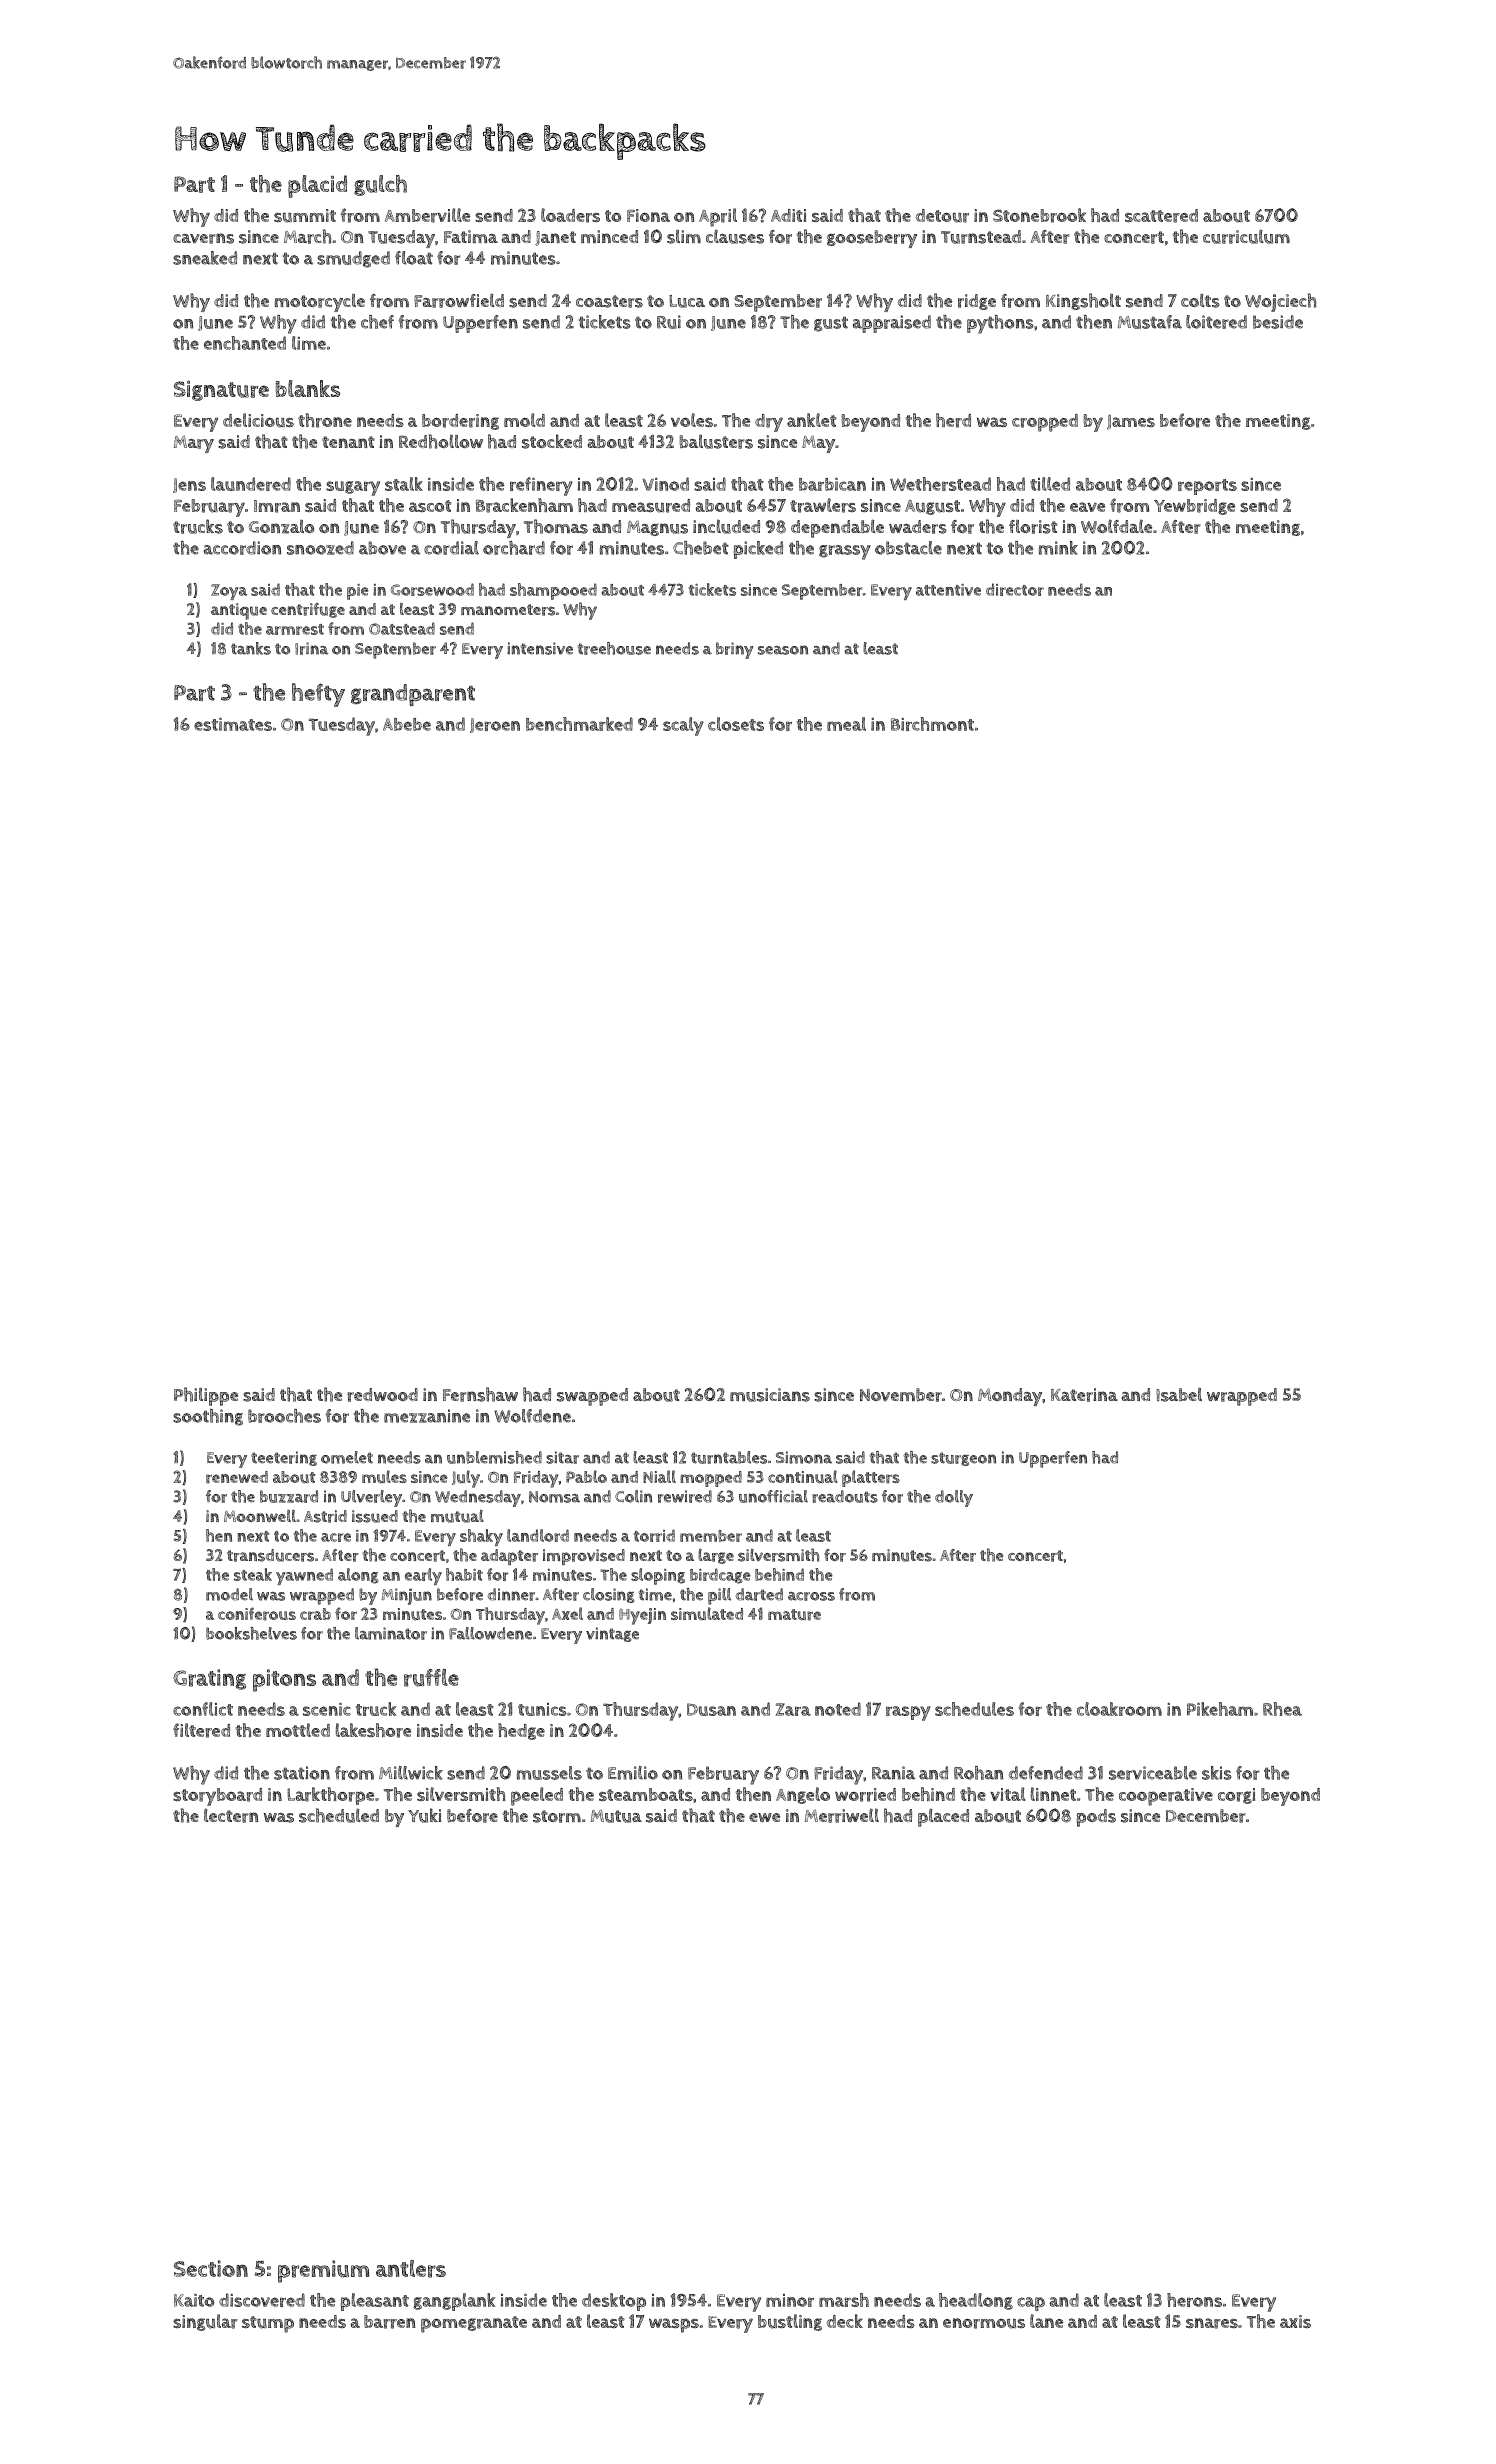 The width and height of the screenshot is (1496, 2464). Describe the element at coordinates (846, 724) in the screenshot. I see `meal` at that location.
